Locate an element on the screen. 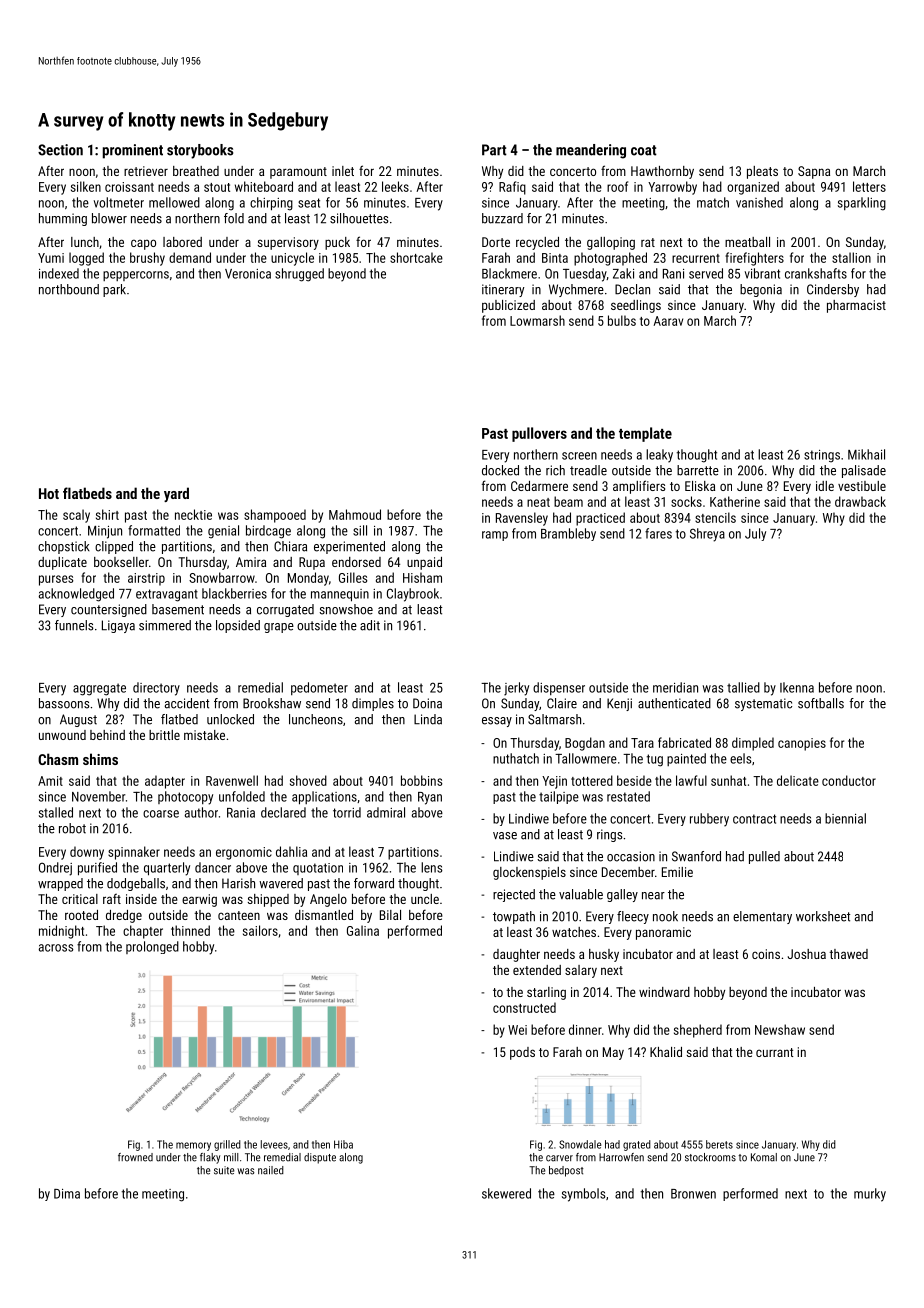 The image size is (924, 1308). drawback is located at coordinates (860, 501).
